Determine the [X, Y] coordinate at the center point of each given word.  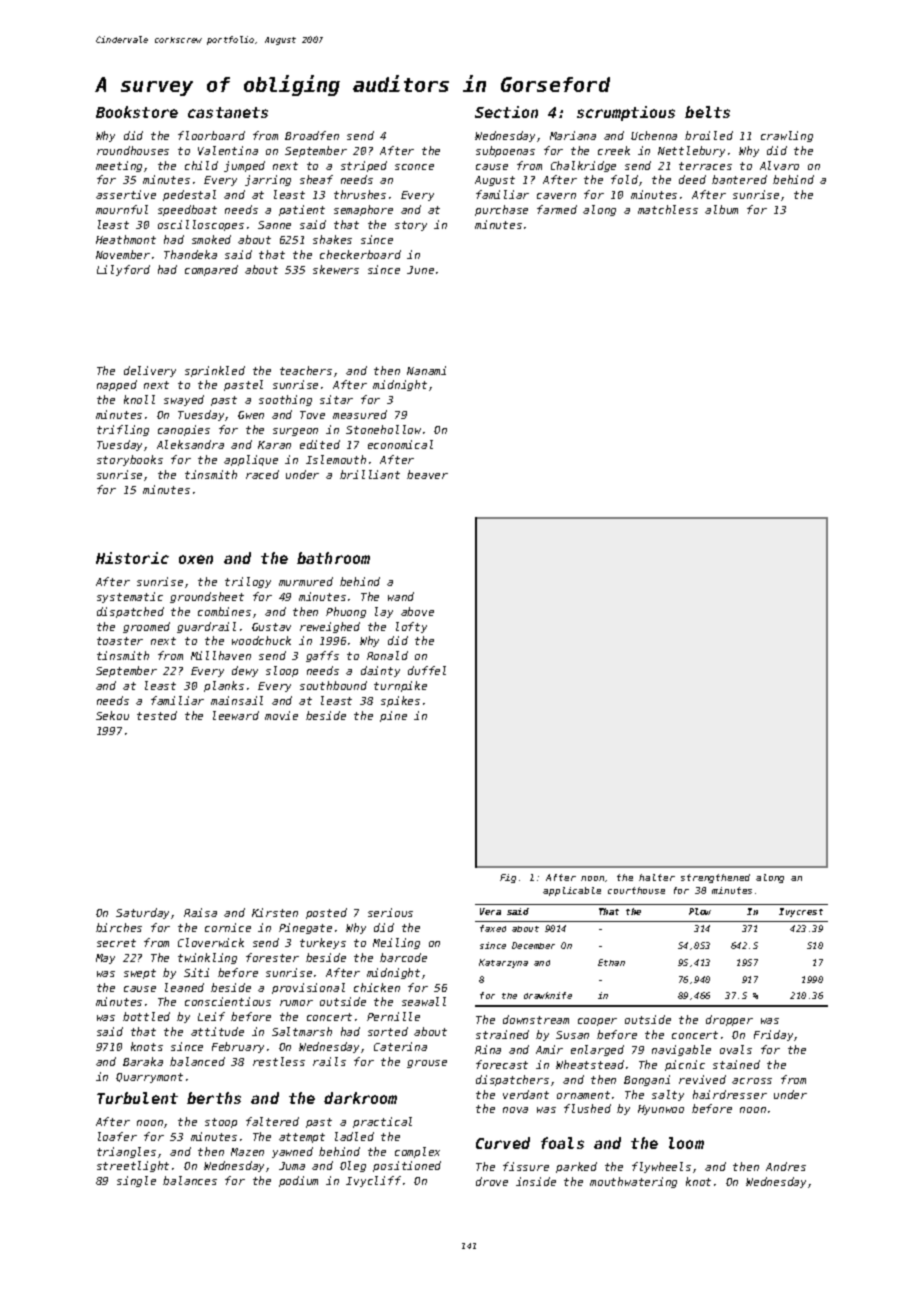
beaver [427, 474]
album [721, 209]
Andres [786, 1166]
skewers [336, 269]
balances [190, 1180]
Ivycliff [373, 1181]
